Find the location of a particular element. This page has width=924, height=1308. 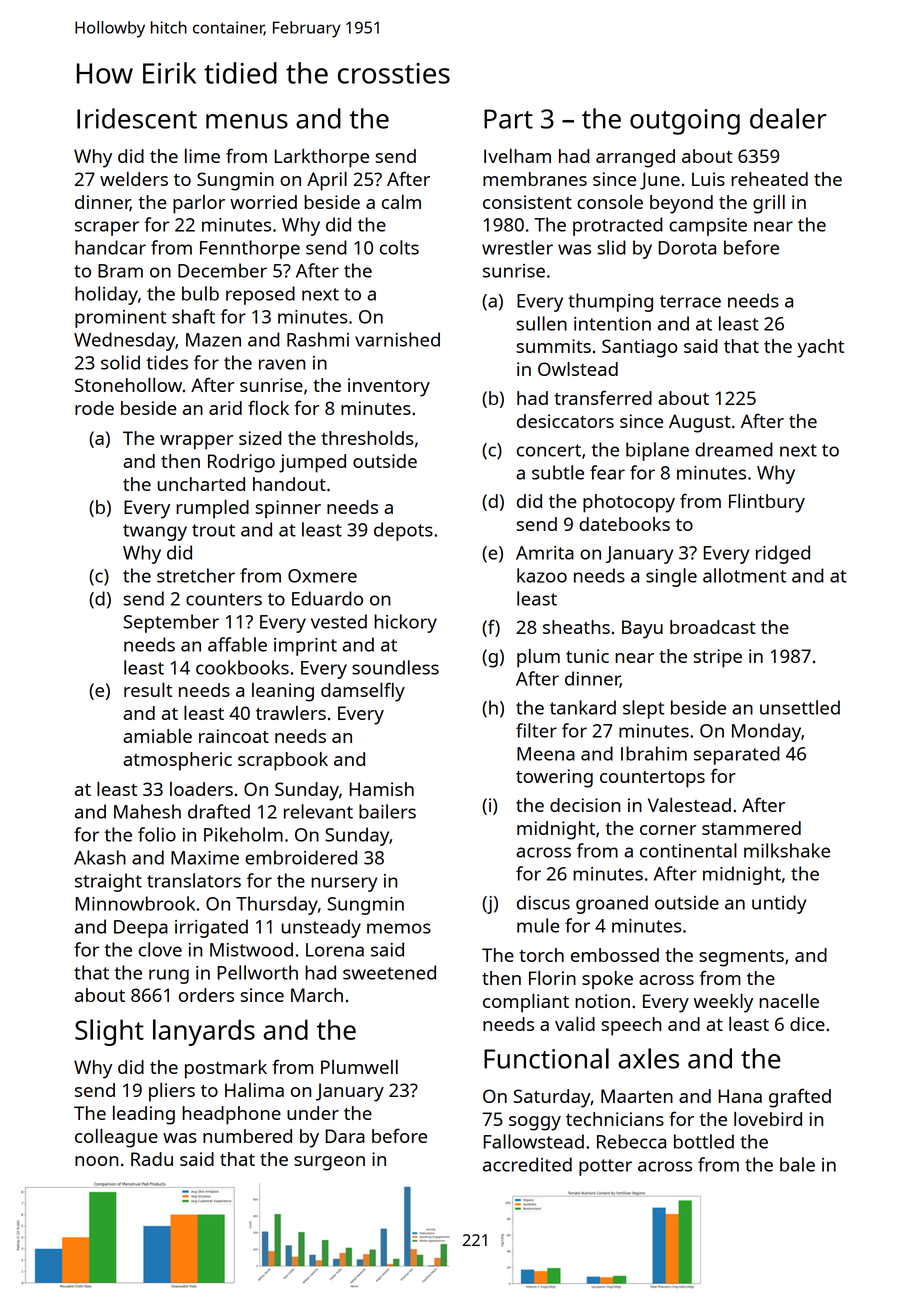

shaft is located at coordinates (193, 316).
